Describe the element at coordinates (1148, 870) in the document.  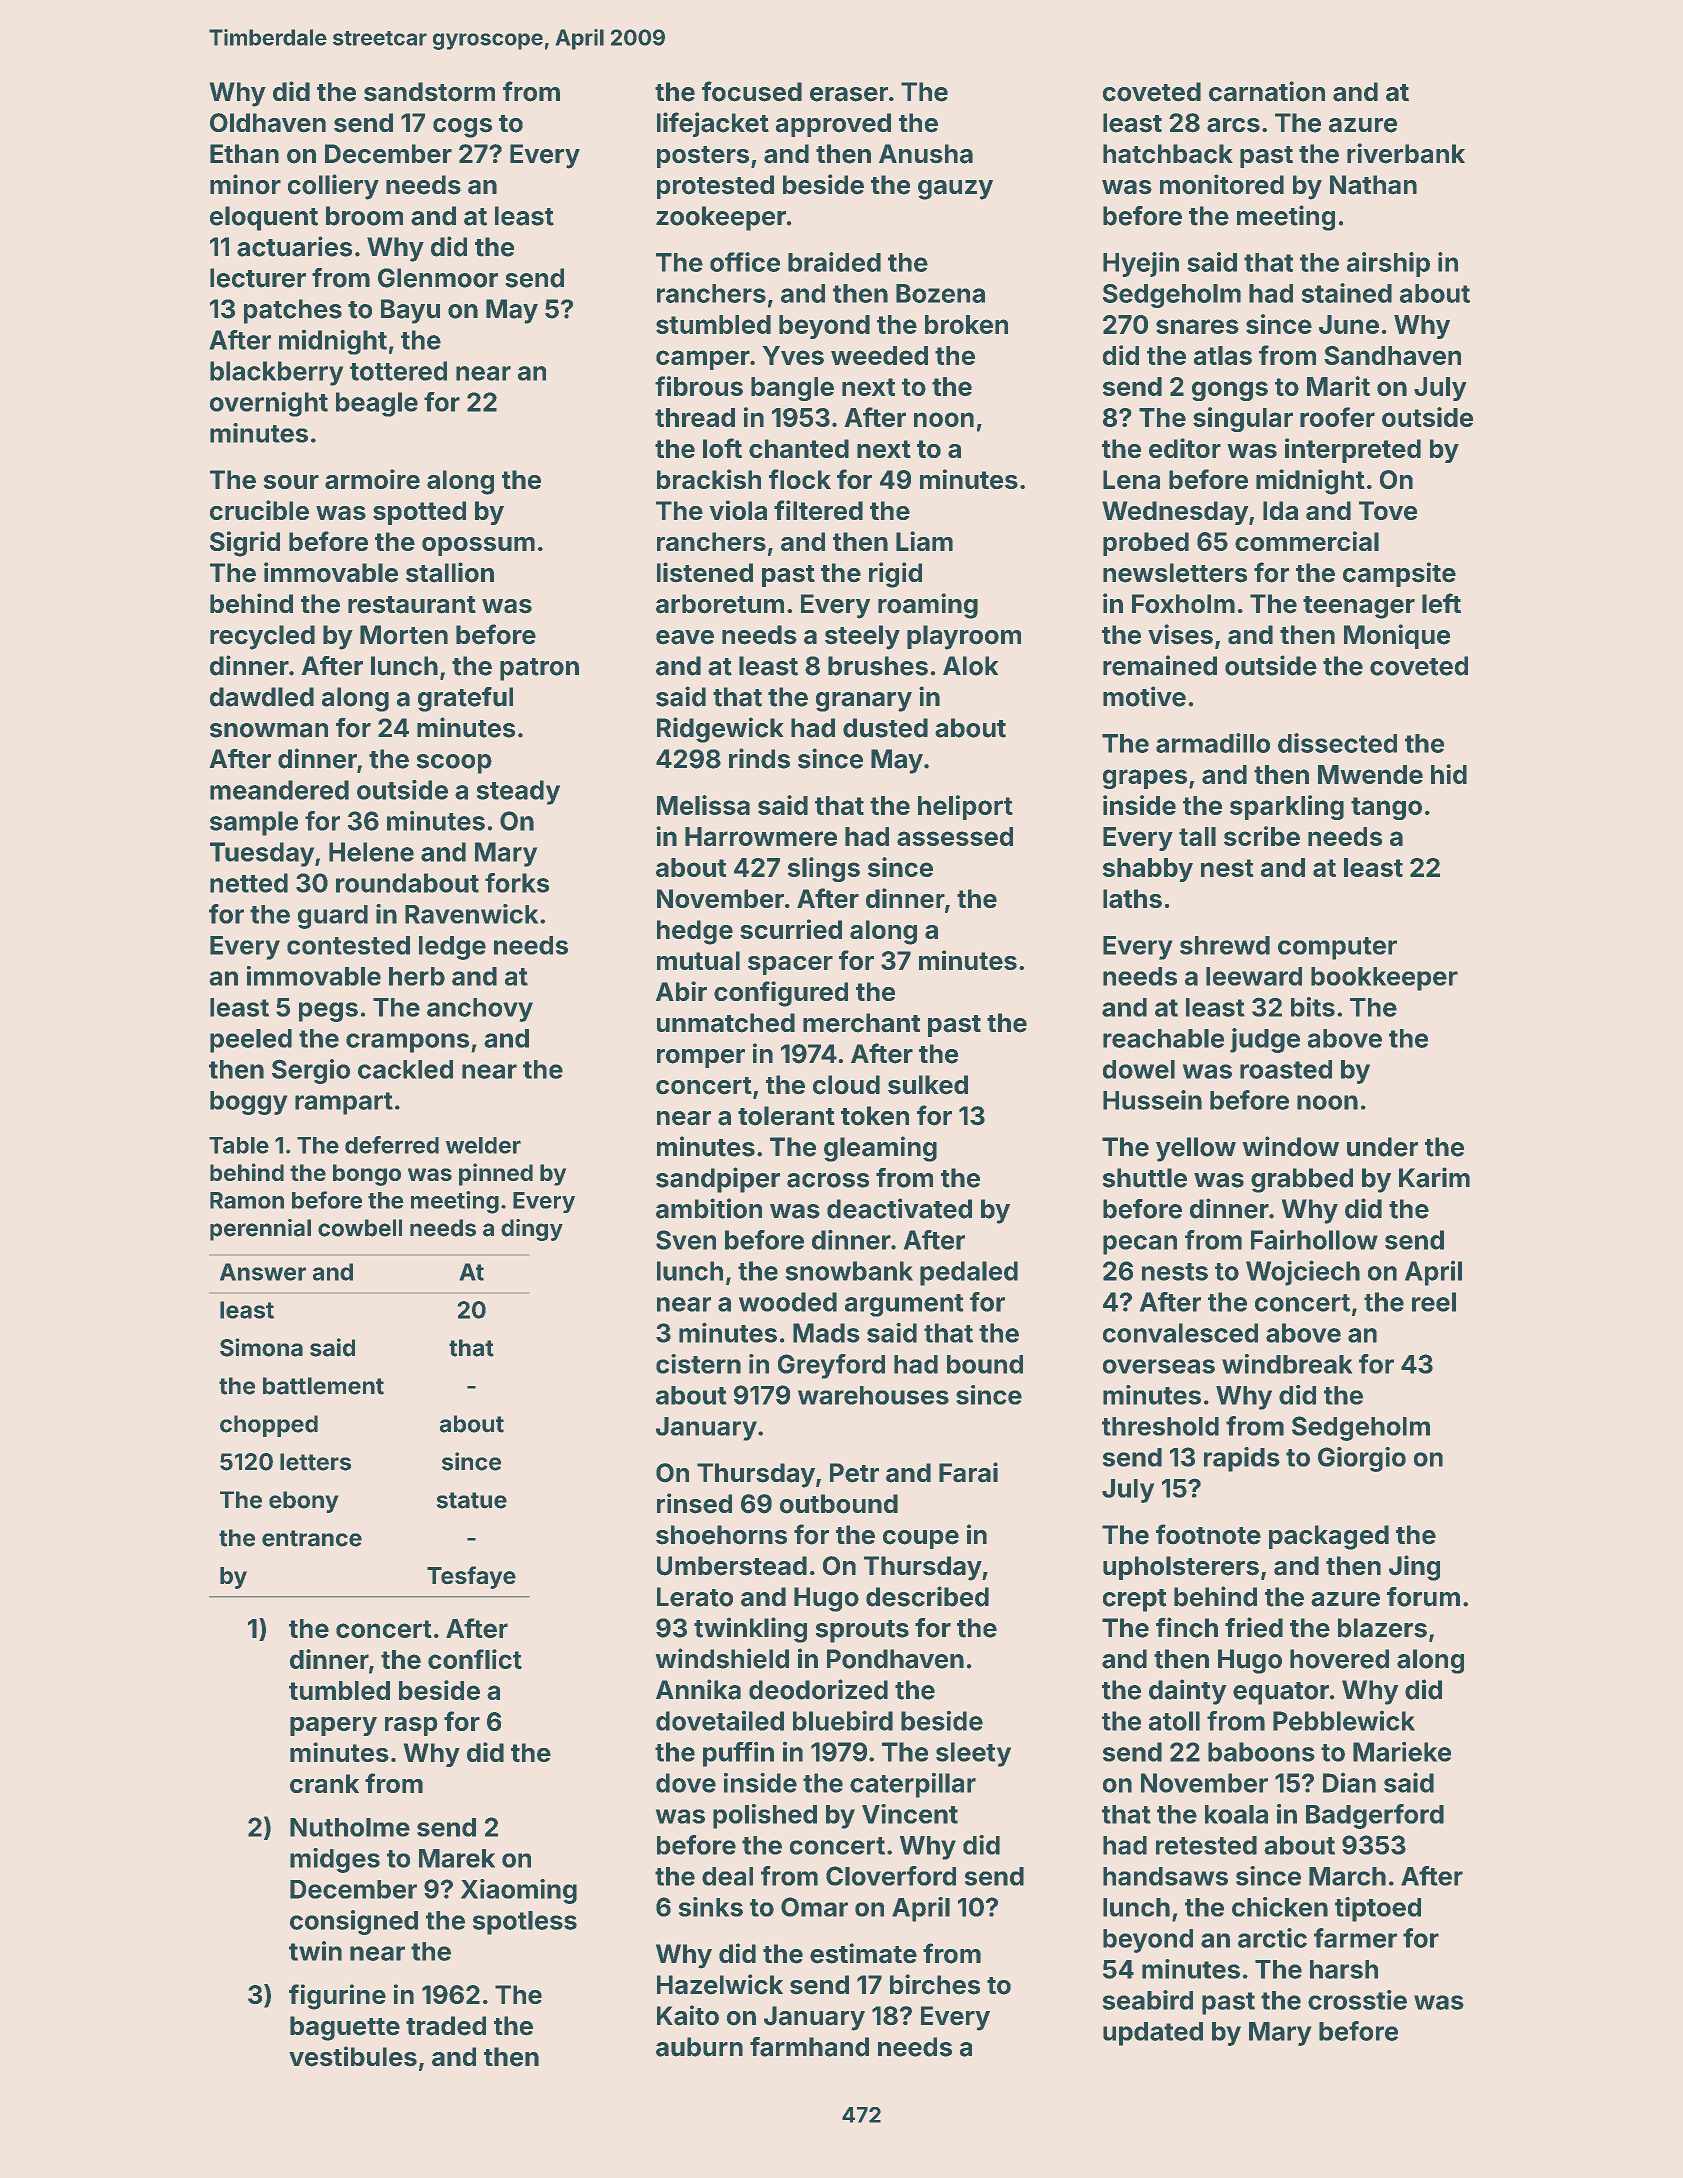
I see `shabby` at that location.
